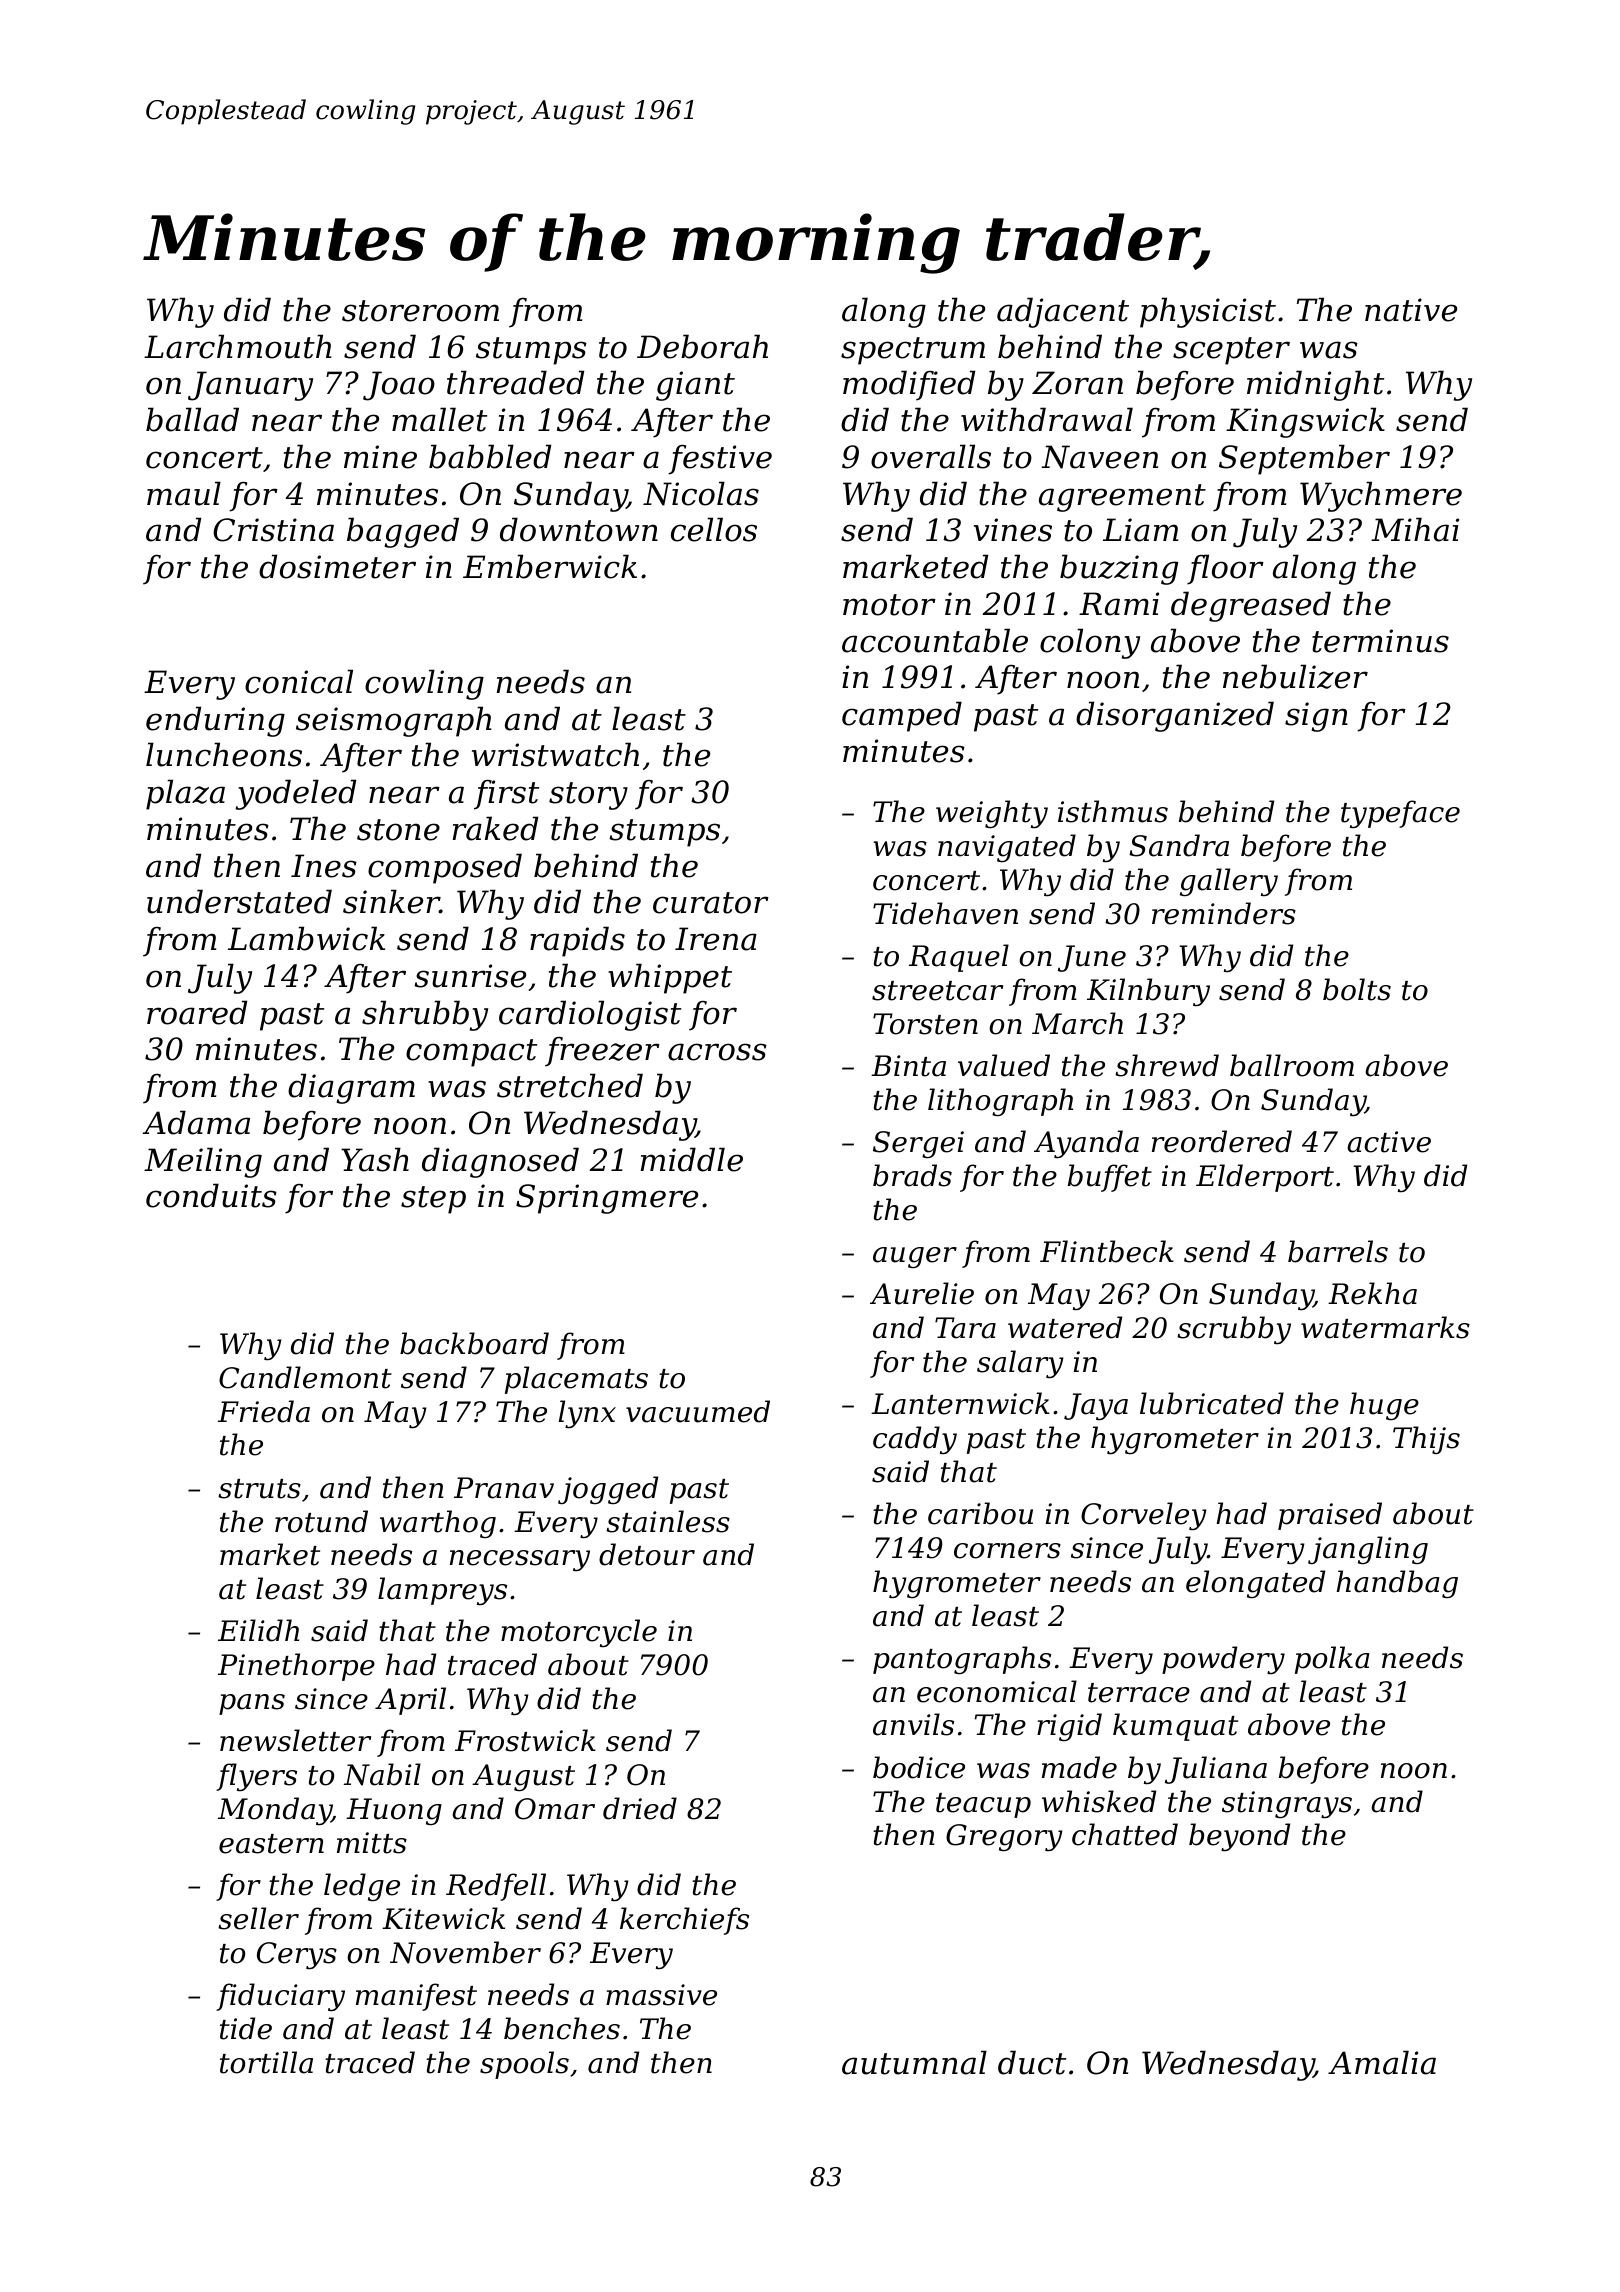 The height and width of the document is (2292, 1620). I want to click on bolts, so click(1357, 989).
